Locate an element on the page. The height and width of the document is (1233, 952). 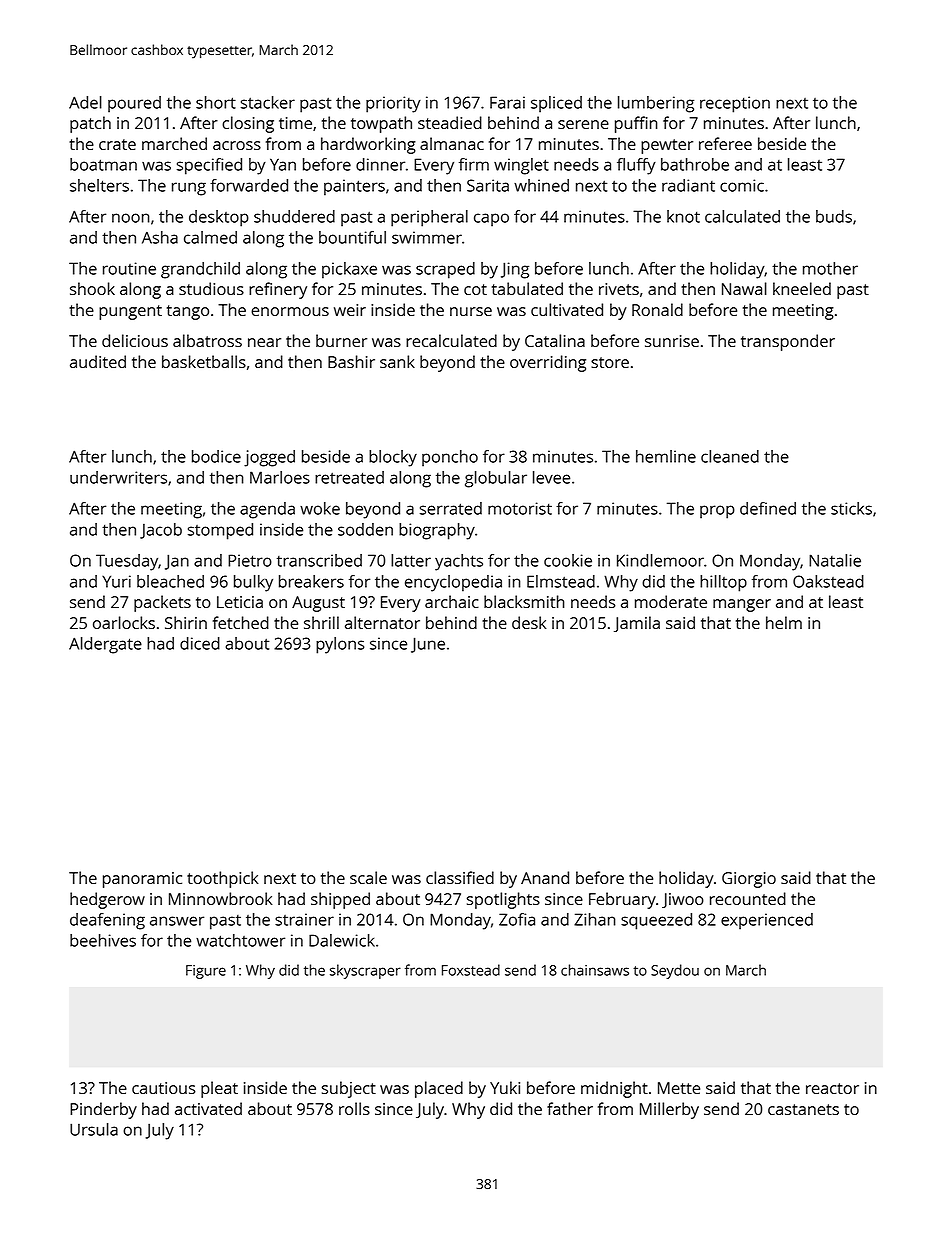
reception is located at coordinates (735, 104).
